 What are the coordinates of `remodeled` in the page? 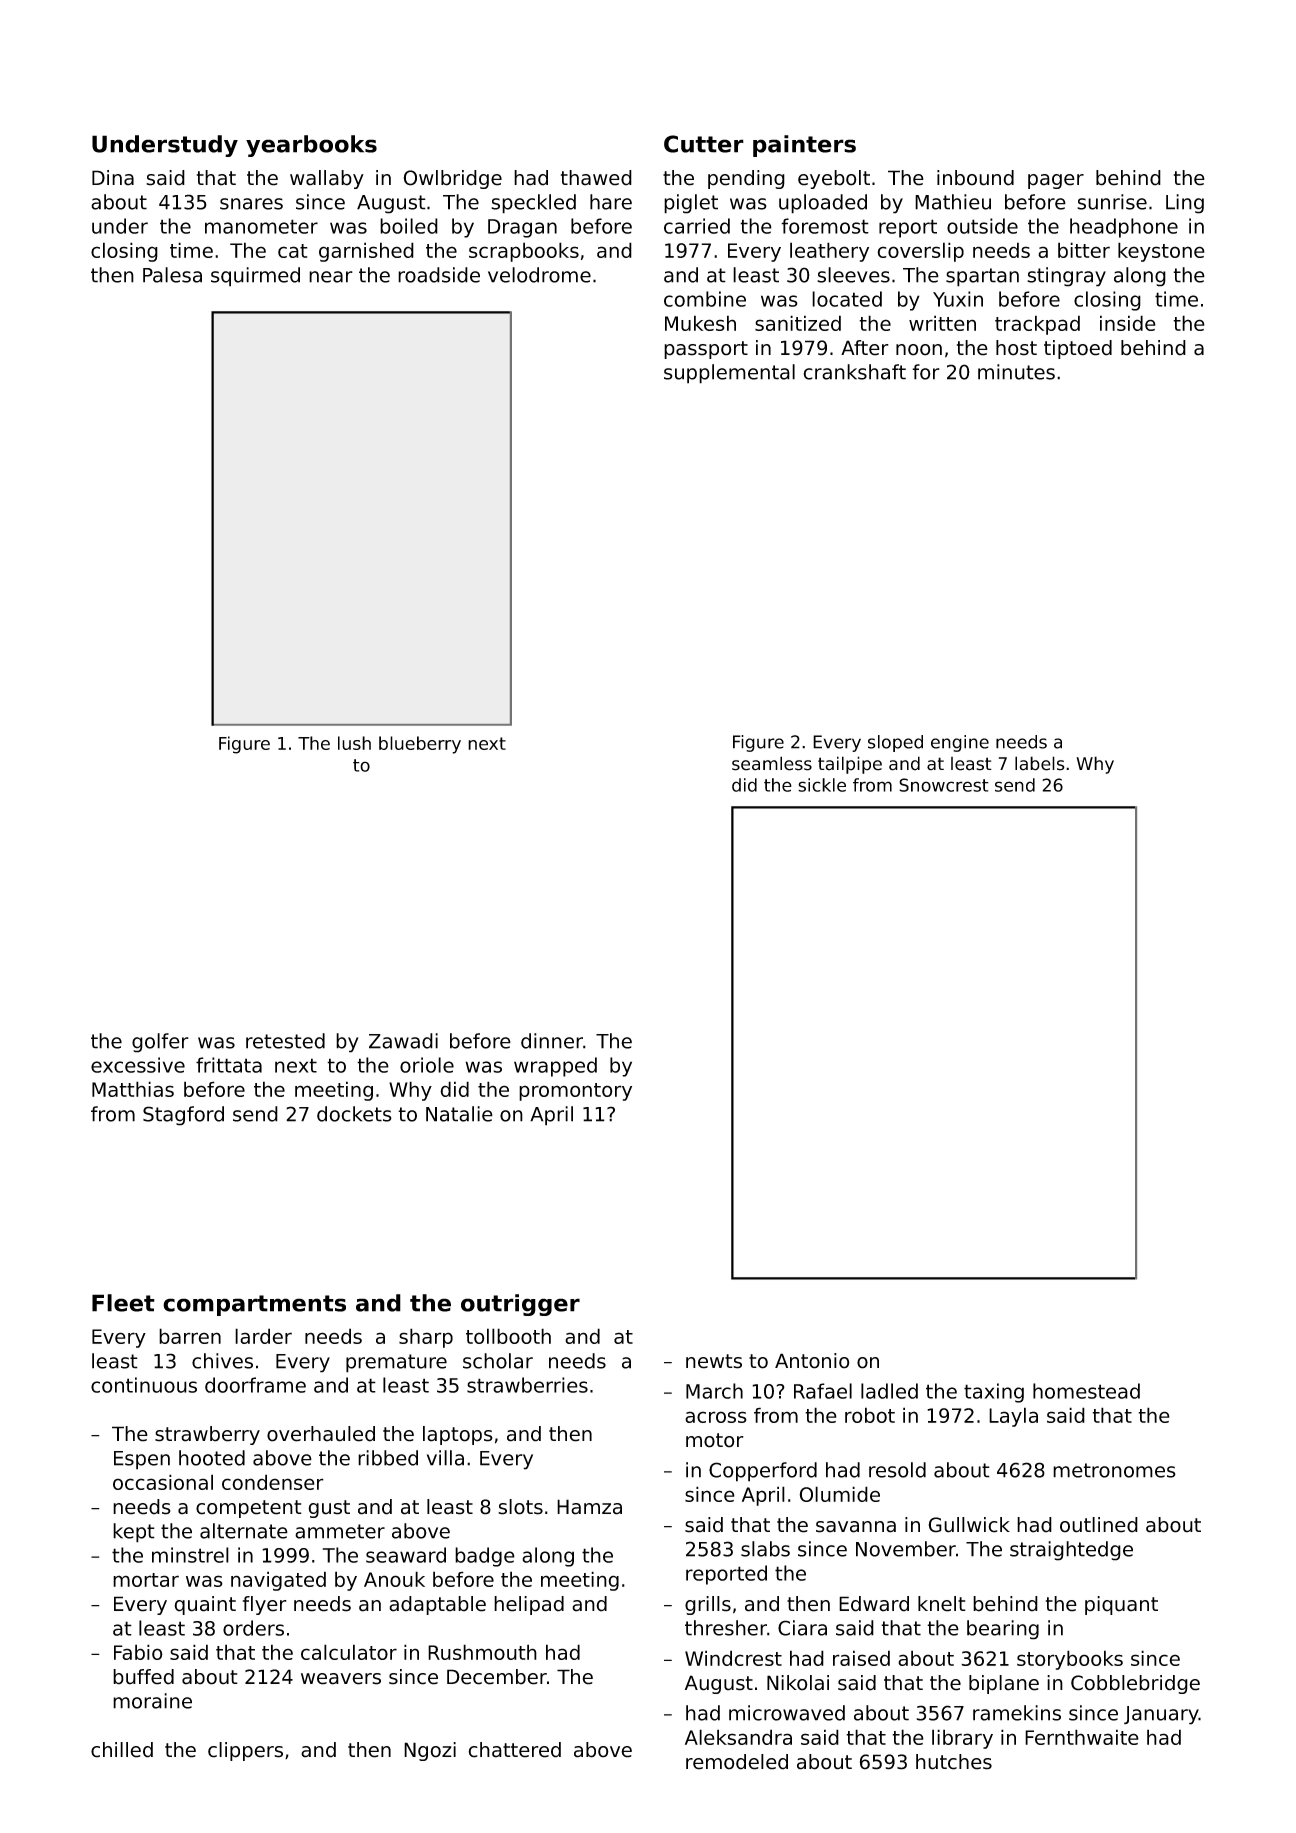 It's located at (737, 1762).
